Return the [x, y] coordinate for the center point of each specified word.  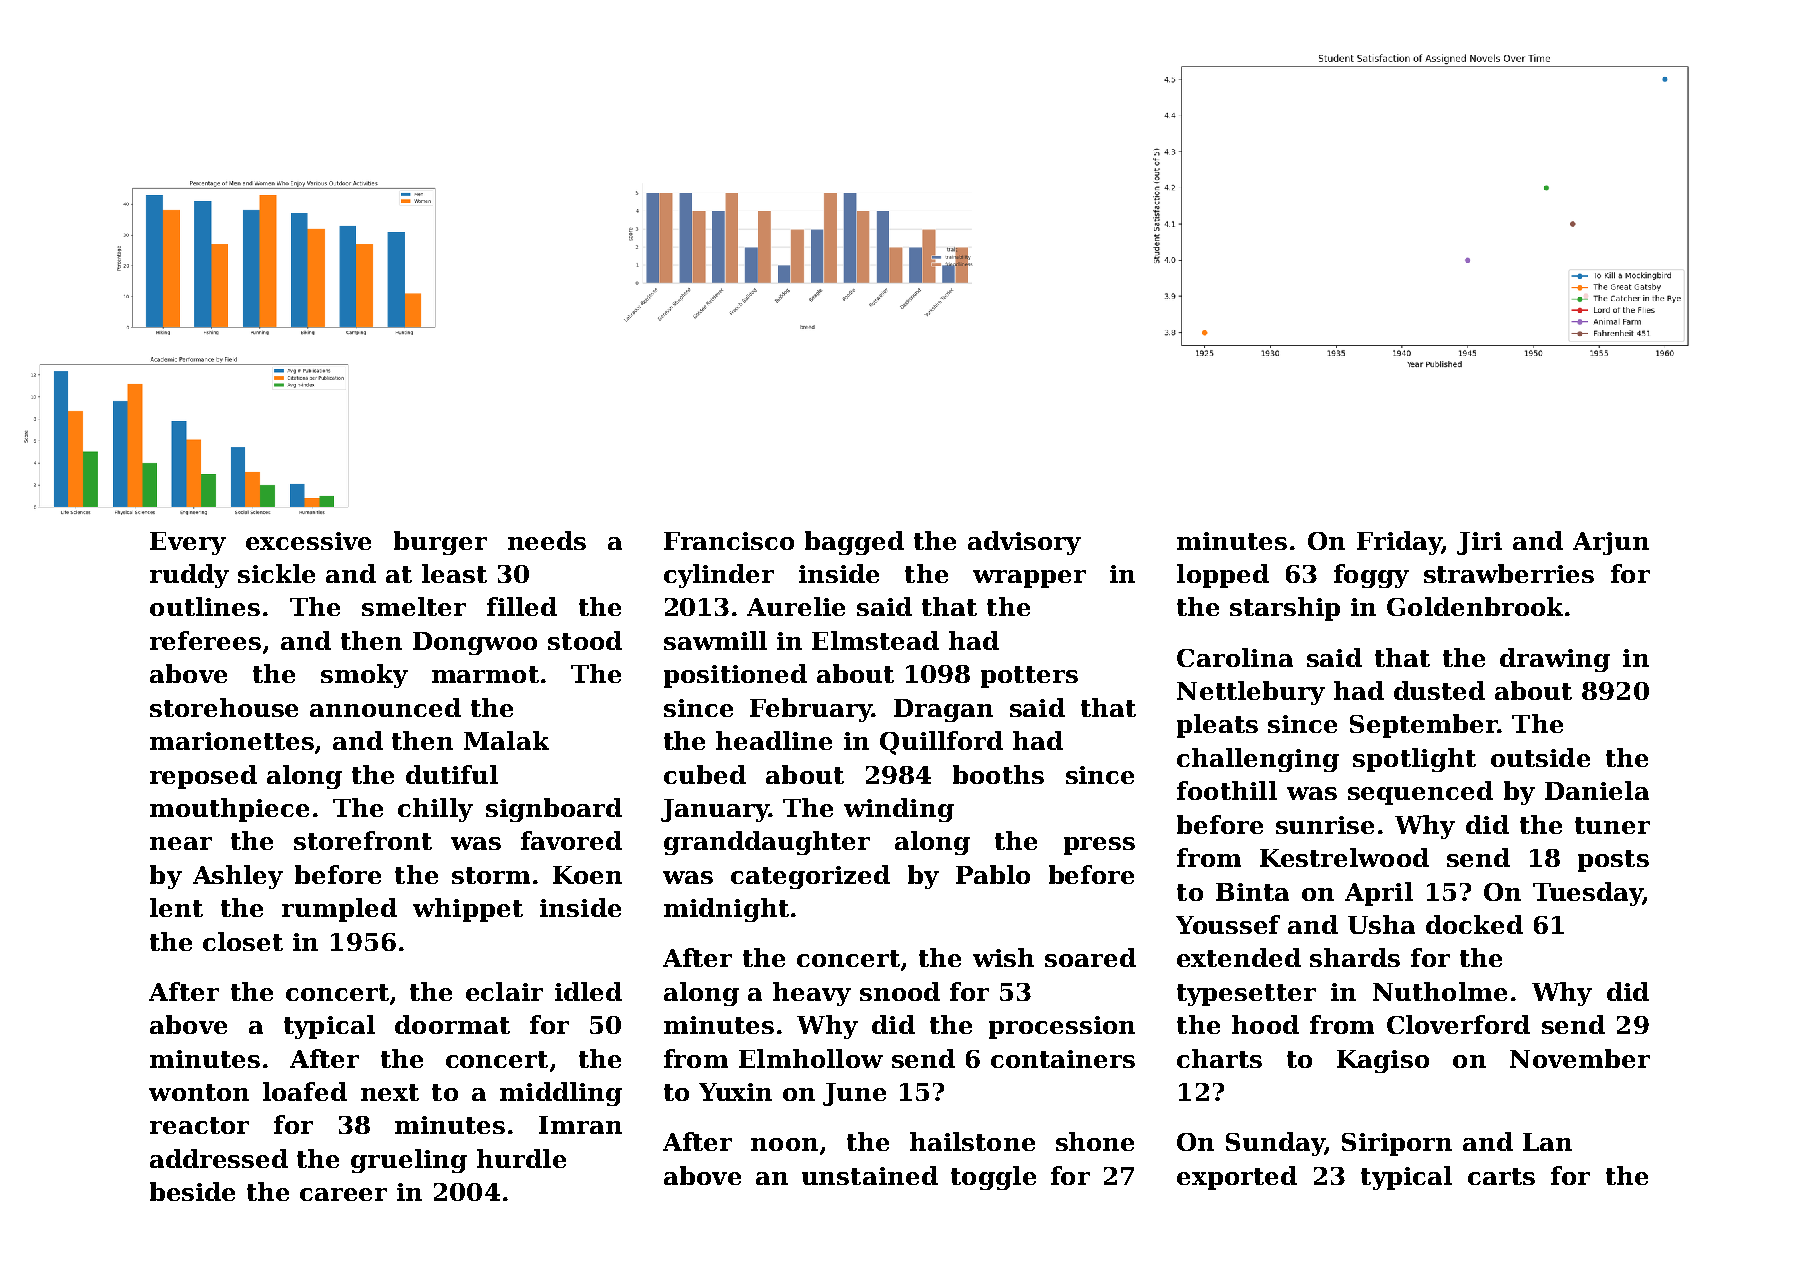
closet [243, 941]
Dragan [943, 710]
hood [1265, 1024]
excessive [308, 541]
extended [1239, 957]
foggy [1371, 576]
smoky [364, 676]
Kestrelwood [1344, 857]
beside [192, 1191]
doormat [452, 1024]
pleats [1217, 726]
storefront [363, 840]
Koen [587, 875]
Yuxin [735, 1092]
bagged [854, 543]
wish [1003, 957]
